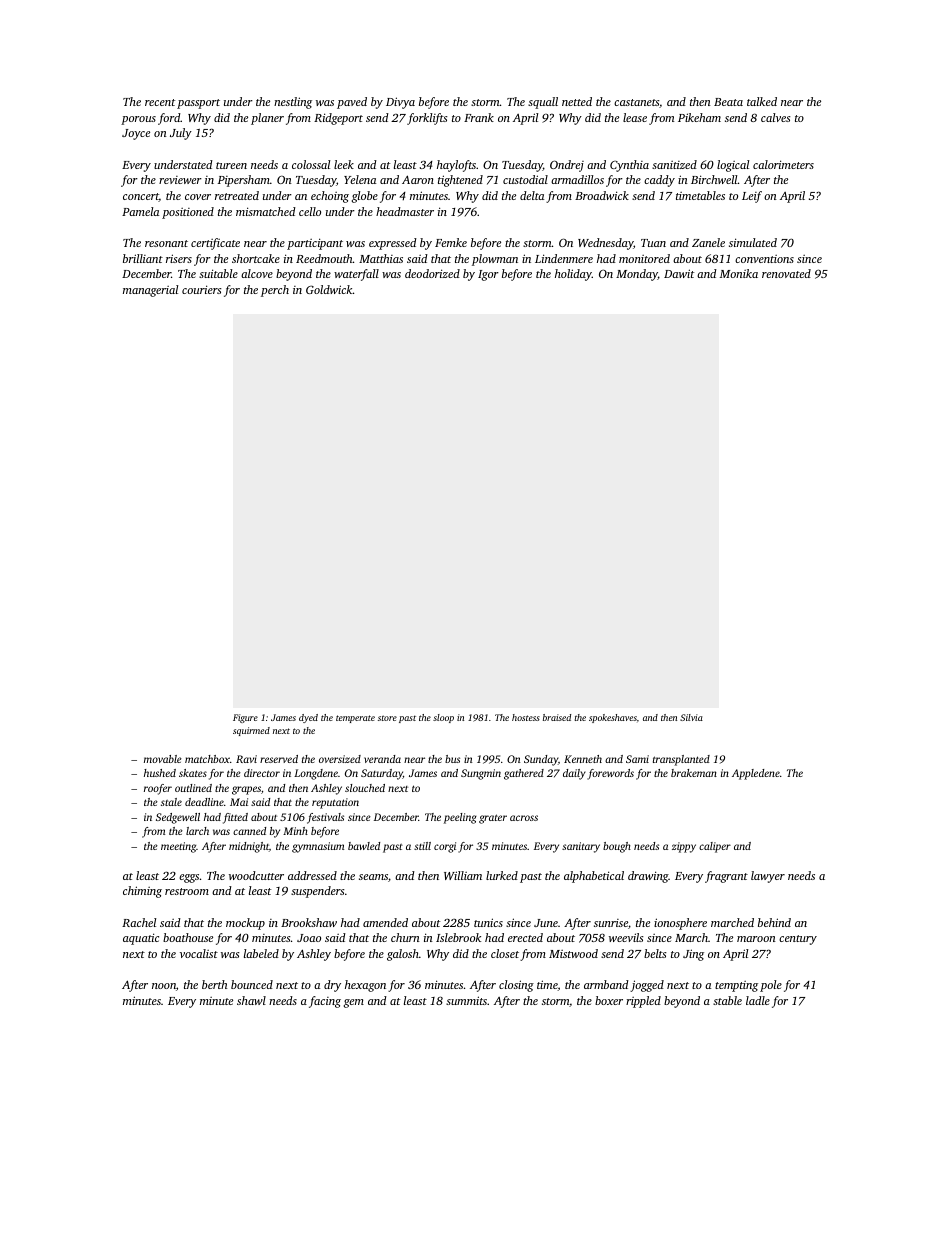 Image resolution: width=952 pixels, height=1233 pixels. What do you see at coordinates (293, 103) in the screenshot?
I see `nestling` at bounding box center [293, 103].
